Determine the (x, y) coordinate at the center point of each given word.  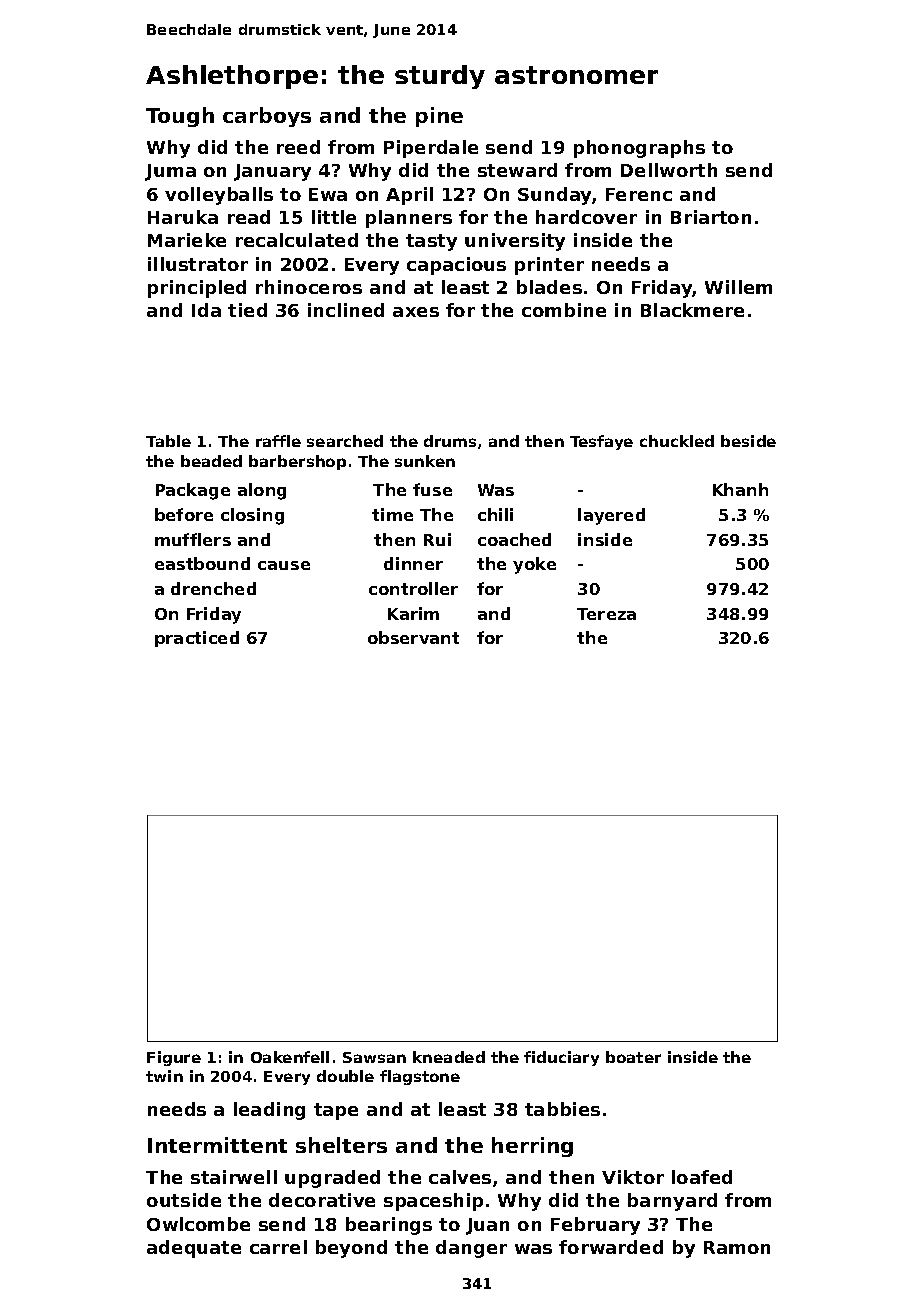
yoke (534, 565)
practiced (197, 639)
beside (748, 441)
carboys (267, 117)
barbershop (297, 462)
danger (471, 1249)
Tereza (606, 614)
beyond (351, 1249)
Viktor (633, 1177)
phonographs (639, 149)
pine (439, 117)
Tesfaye (601, 442)
